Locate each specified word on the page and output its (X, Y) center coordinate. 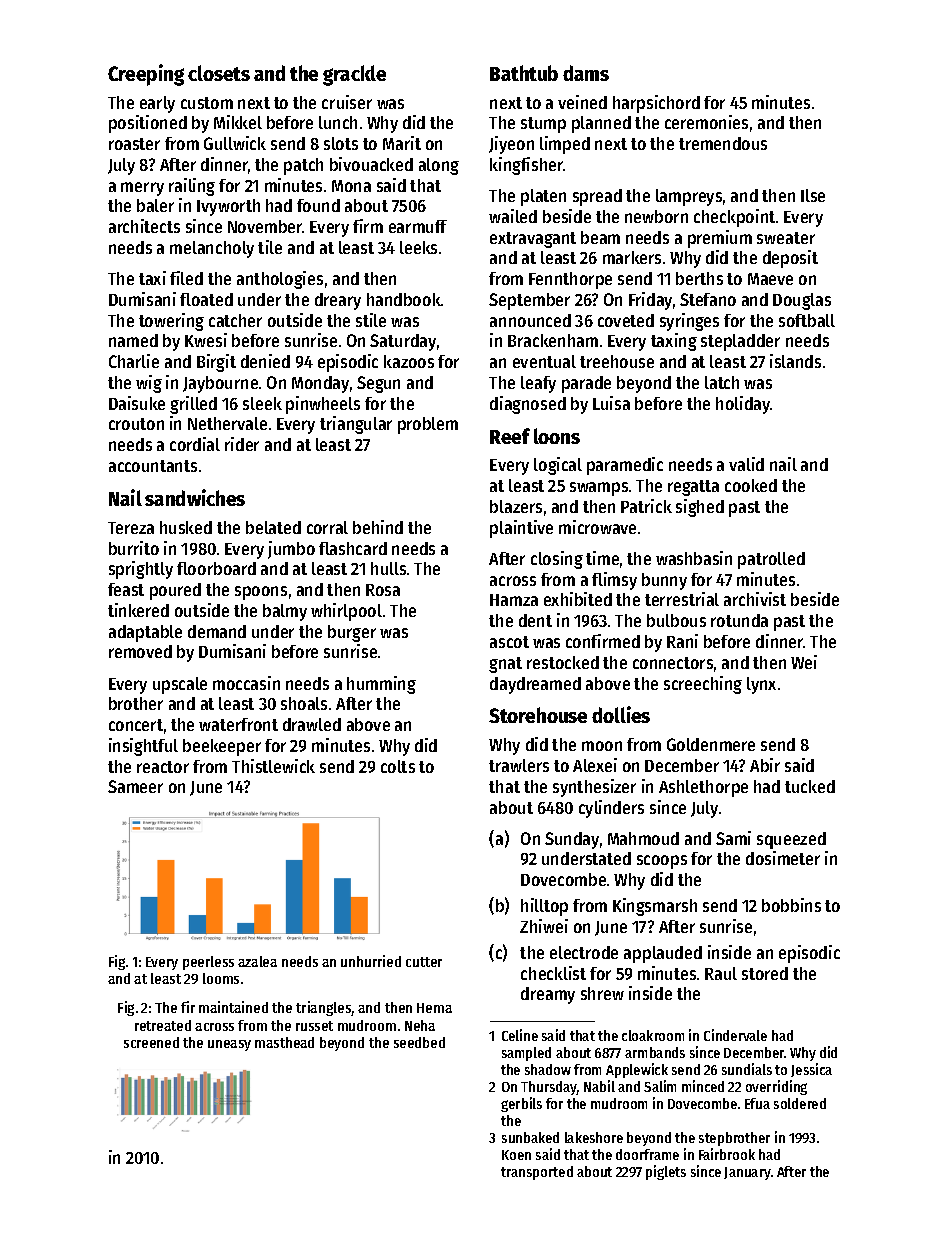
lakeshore (594, 1137)
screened (151, 1042)
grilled (193, 405)
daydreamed (535, 685)
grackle (354, 75)
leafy (538, 384)
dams (586, 73)
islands (795, 361)
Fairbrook (727, 1154)
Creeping (146, 75)
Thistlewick (273, 766)
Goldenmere (711, 744)
